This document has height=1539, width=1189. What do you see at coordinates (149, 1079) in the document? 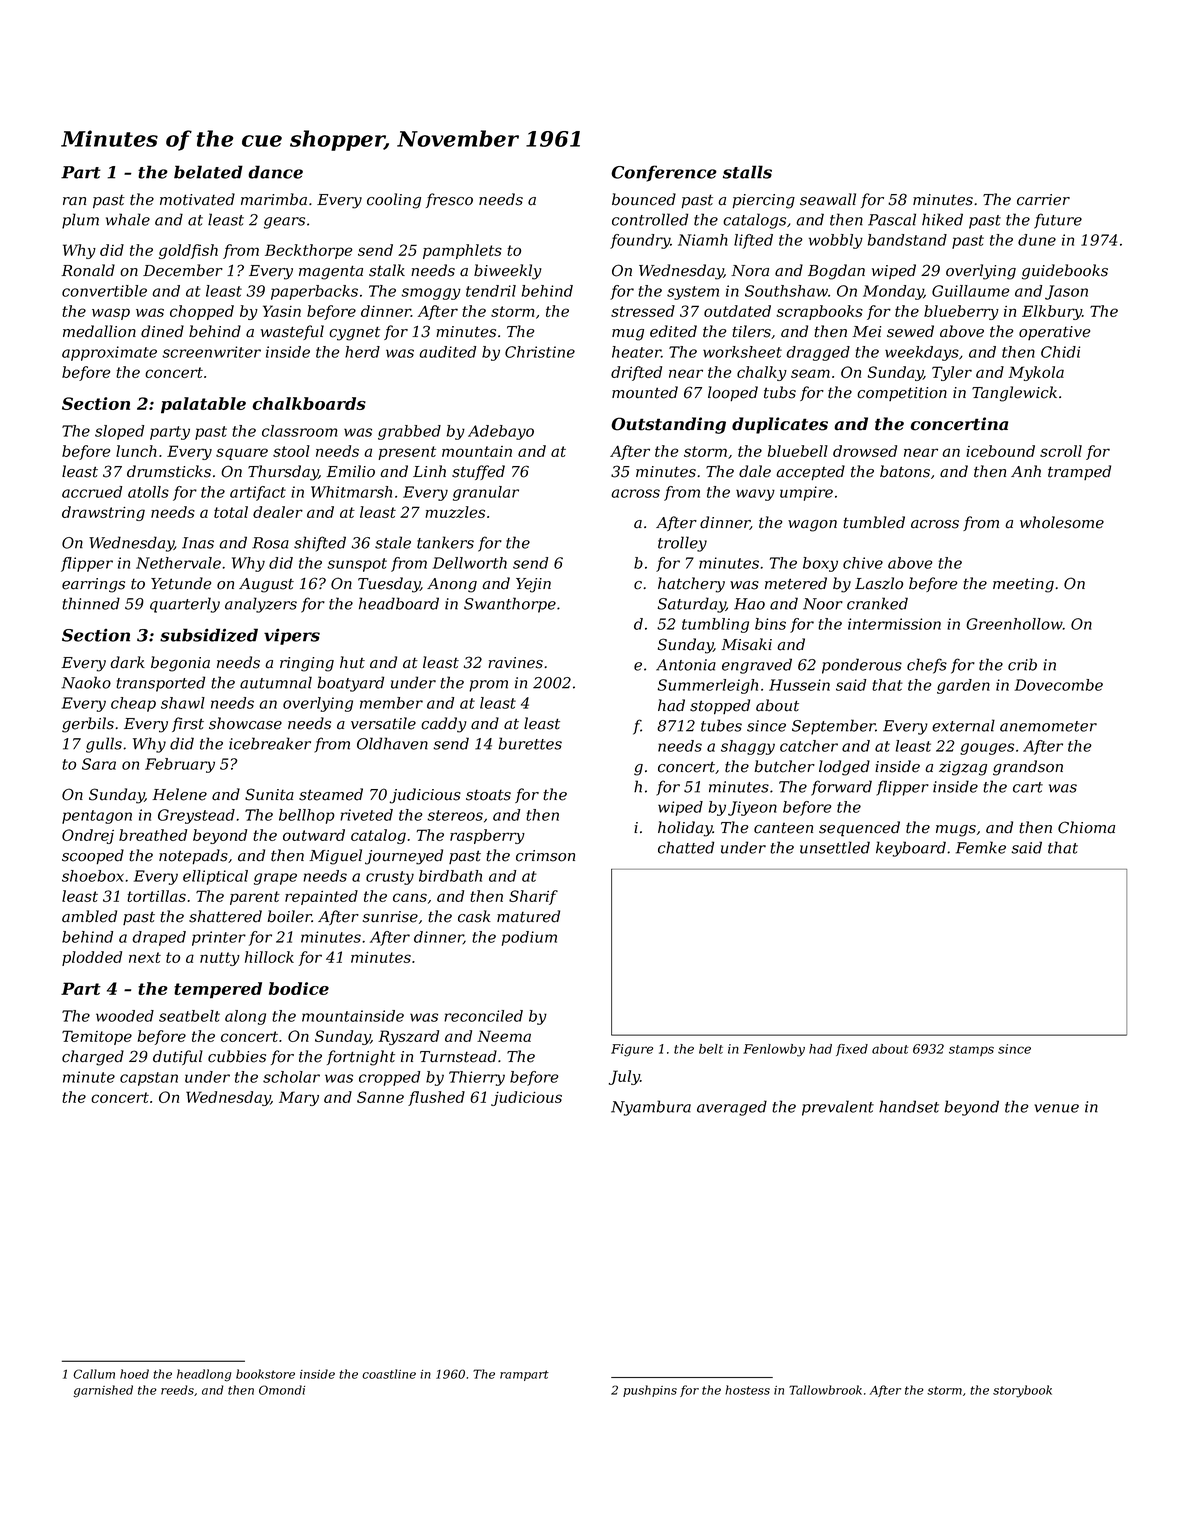
I see `capstan` at bounding box center [149, 1079].
